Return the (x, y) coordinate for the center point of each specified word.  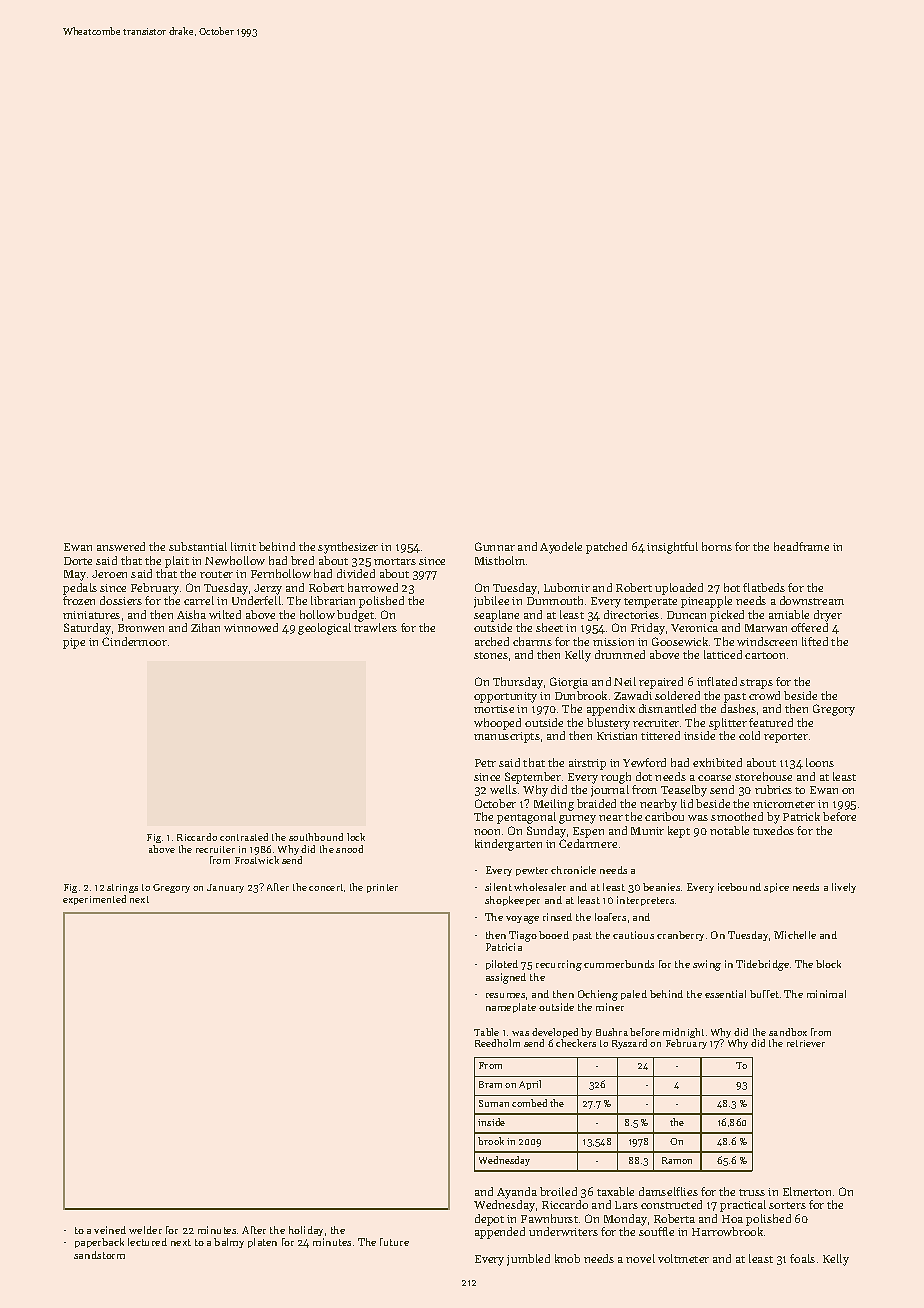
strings (122, 888)
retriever (806, 1043)
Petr (485, 763)
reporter (786, 738)
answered (121, 546)
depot (489, 1220)
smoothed (737, 816)
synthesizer (348, 548)
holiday (306, 1231)
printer (382, 888)
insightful (672, 548)
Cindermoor (134, 641)
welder (145, 1230)
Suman (494, 1103)
